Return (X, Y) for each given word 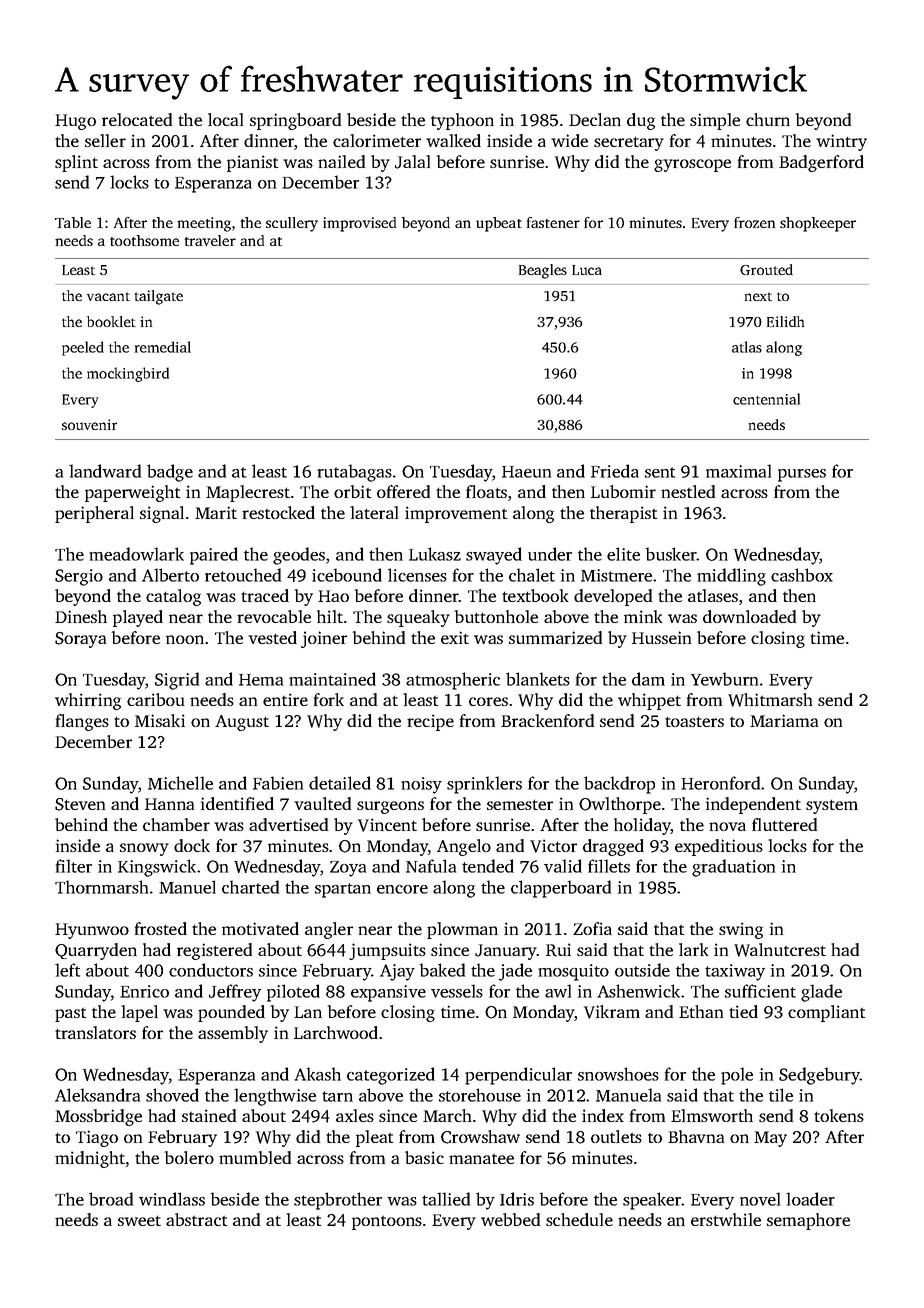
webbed (510, 1219)
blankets (538, 679)
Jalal (412, 162)
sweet (139, 1221)
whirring (88, 701)
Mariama (784, 720)
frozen (754, 222)
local (225, 119)
